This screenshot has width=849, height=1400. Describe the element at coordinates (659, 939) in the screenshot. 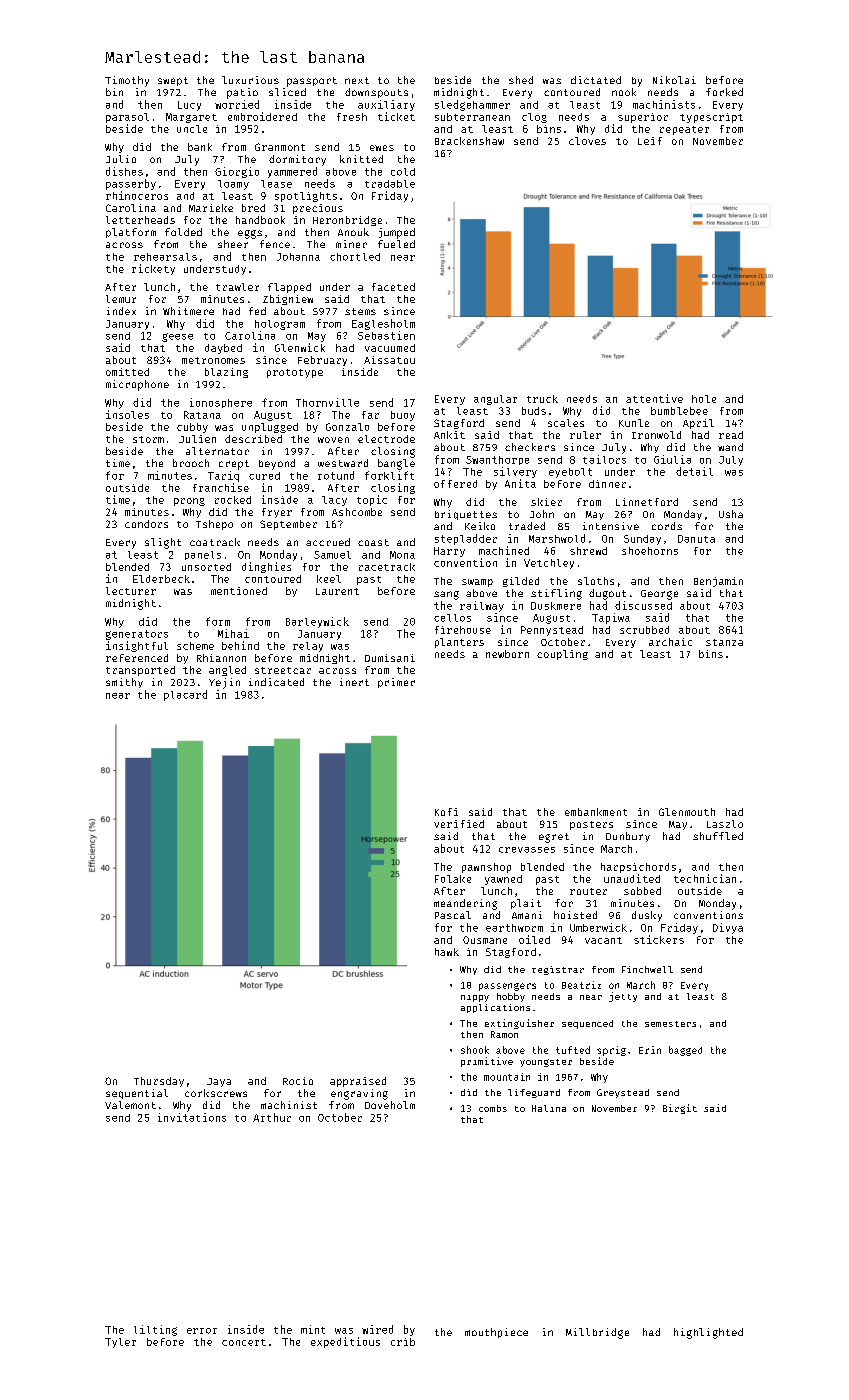

I see `stickers` at that location.
